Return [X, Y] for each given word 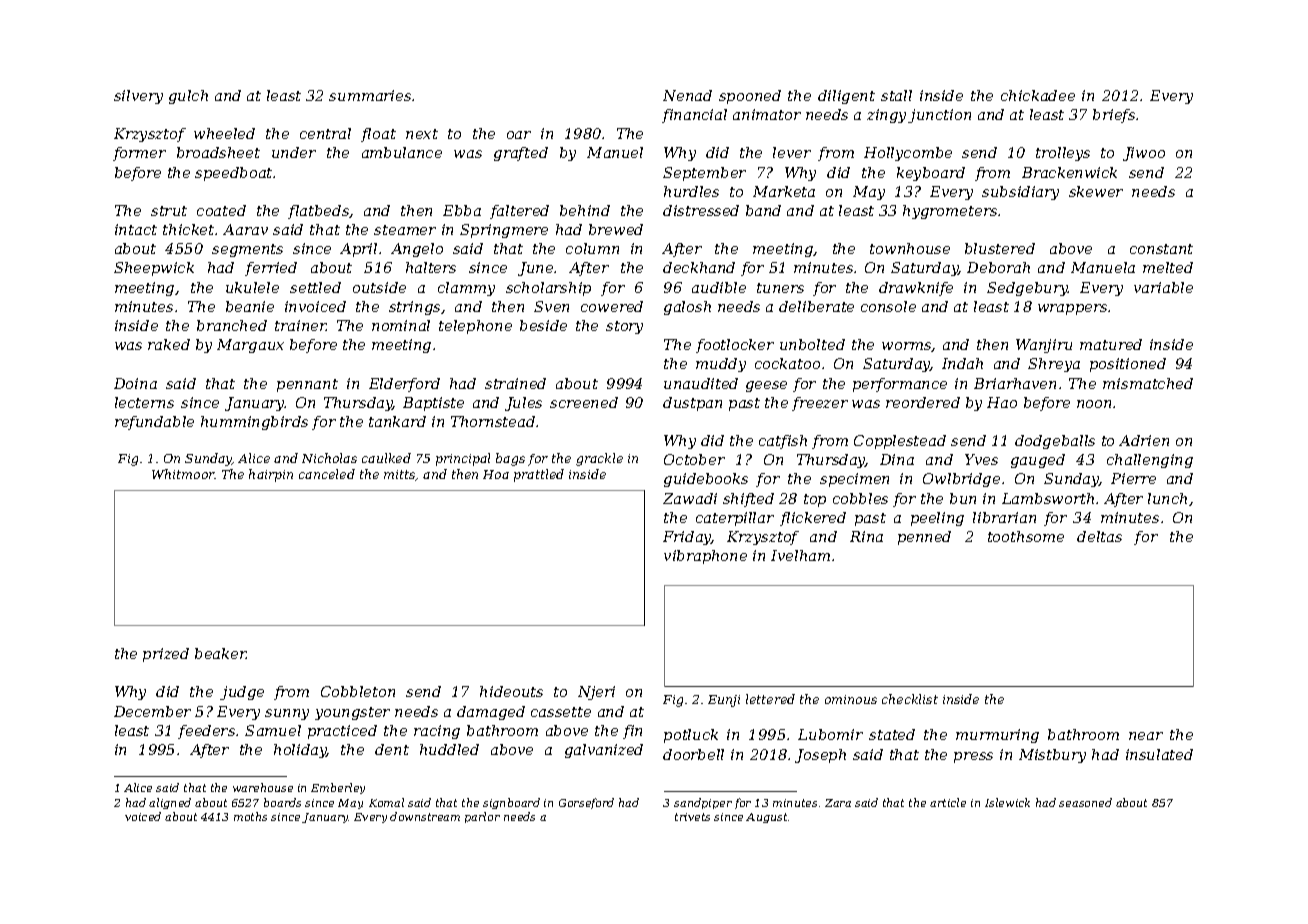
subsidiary [1020, 193]
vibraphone [705, 557]
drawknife [916, 289]
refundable [154, 423]
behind [585, 210]
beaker [221, 653]
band [763, 210]
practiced [342, 732]
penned [924, 538]
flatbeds [319, 212]
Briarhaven [1015, 383]
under [294, 152]
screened [584, 402]
